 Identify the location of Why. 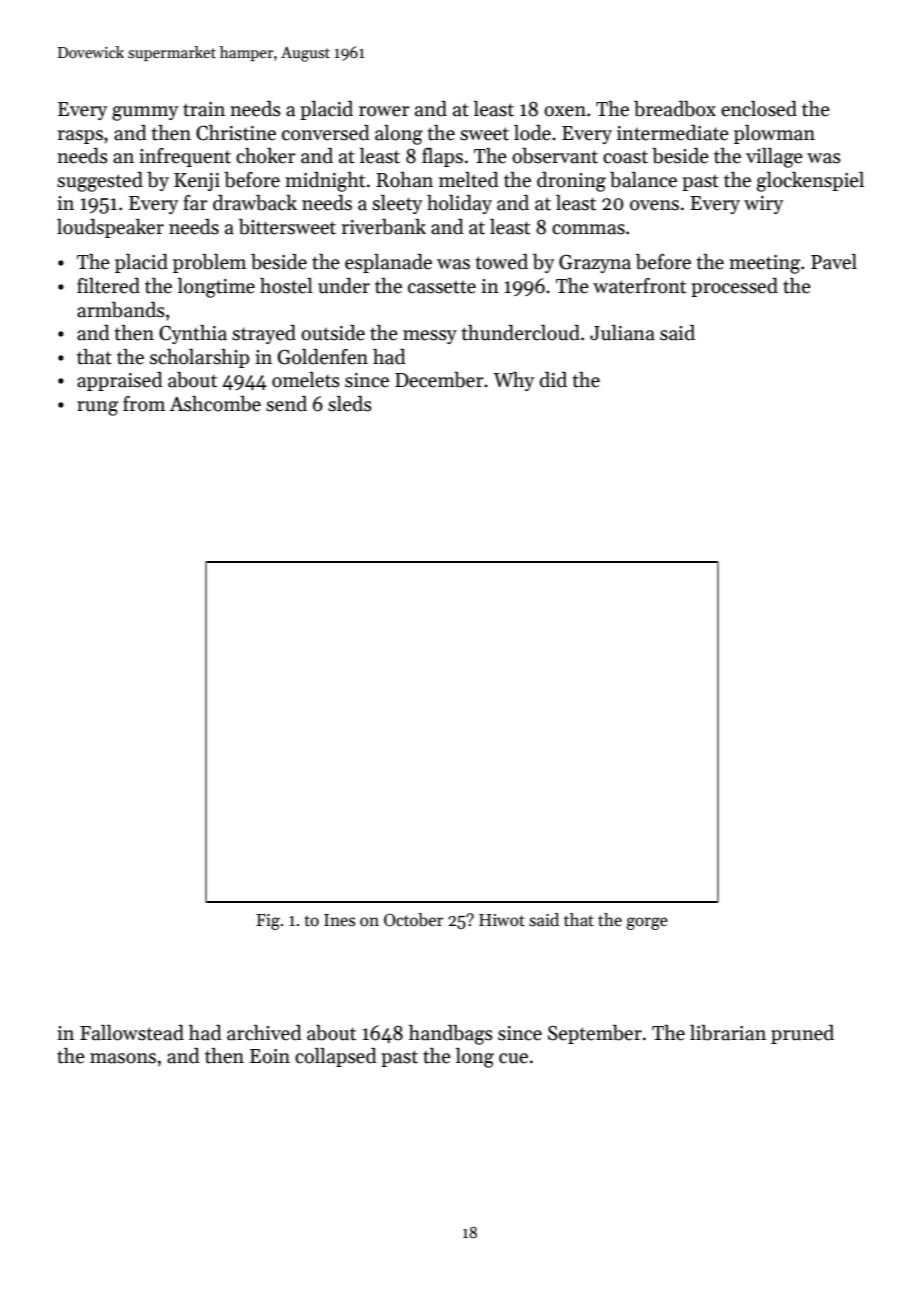
(513, 381).
